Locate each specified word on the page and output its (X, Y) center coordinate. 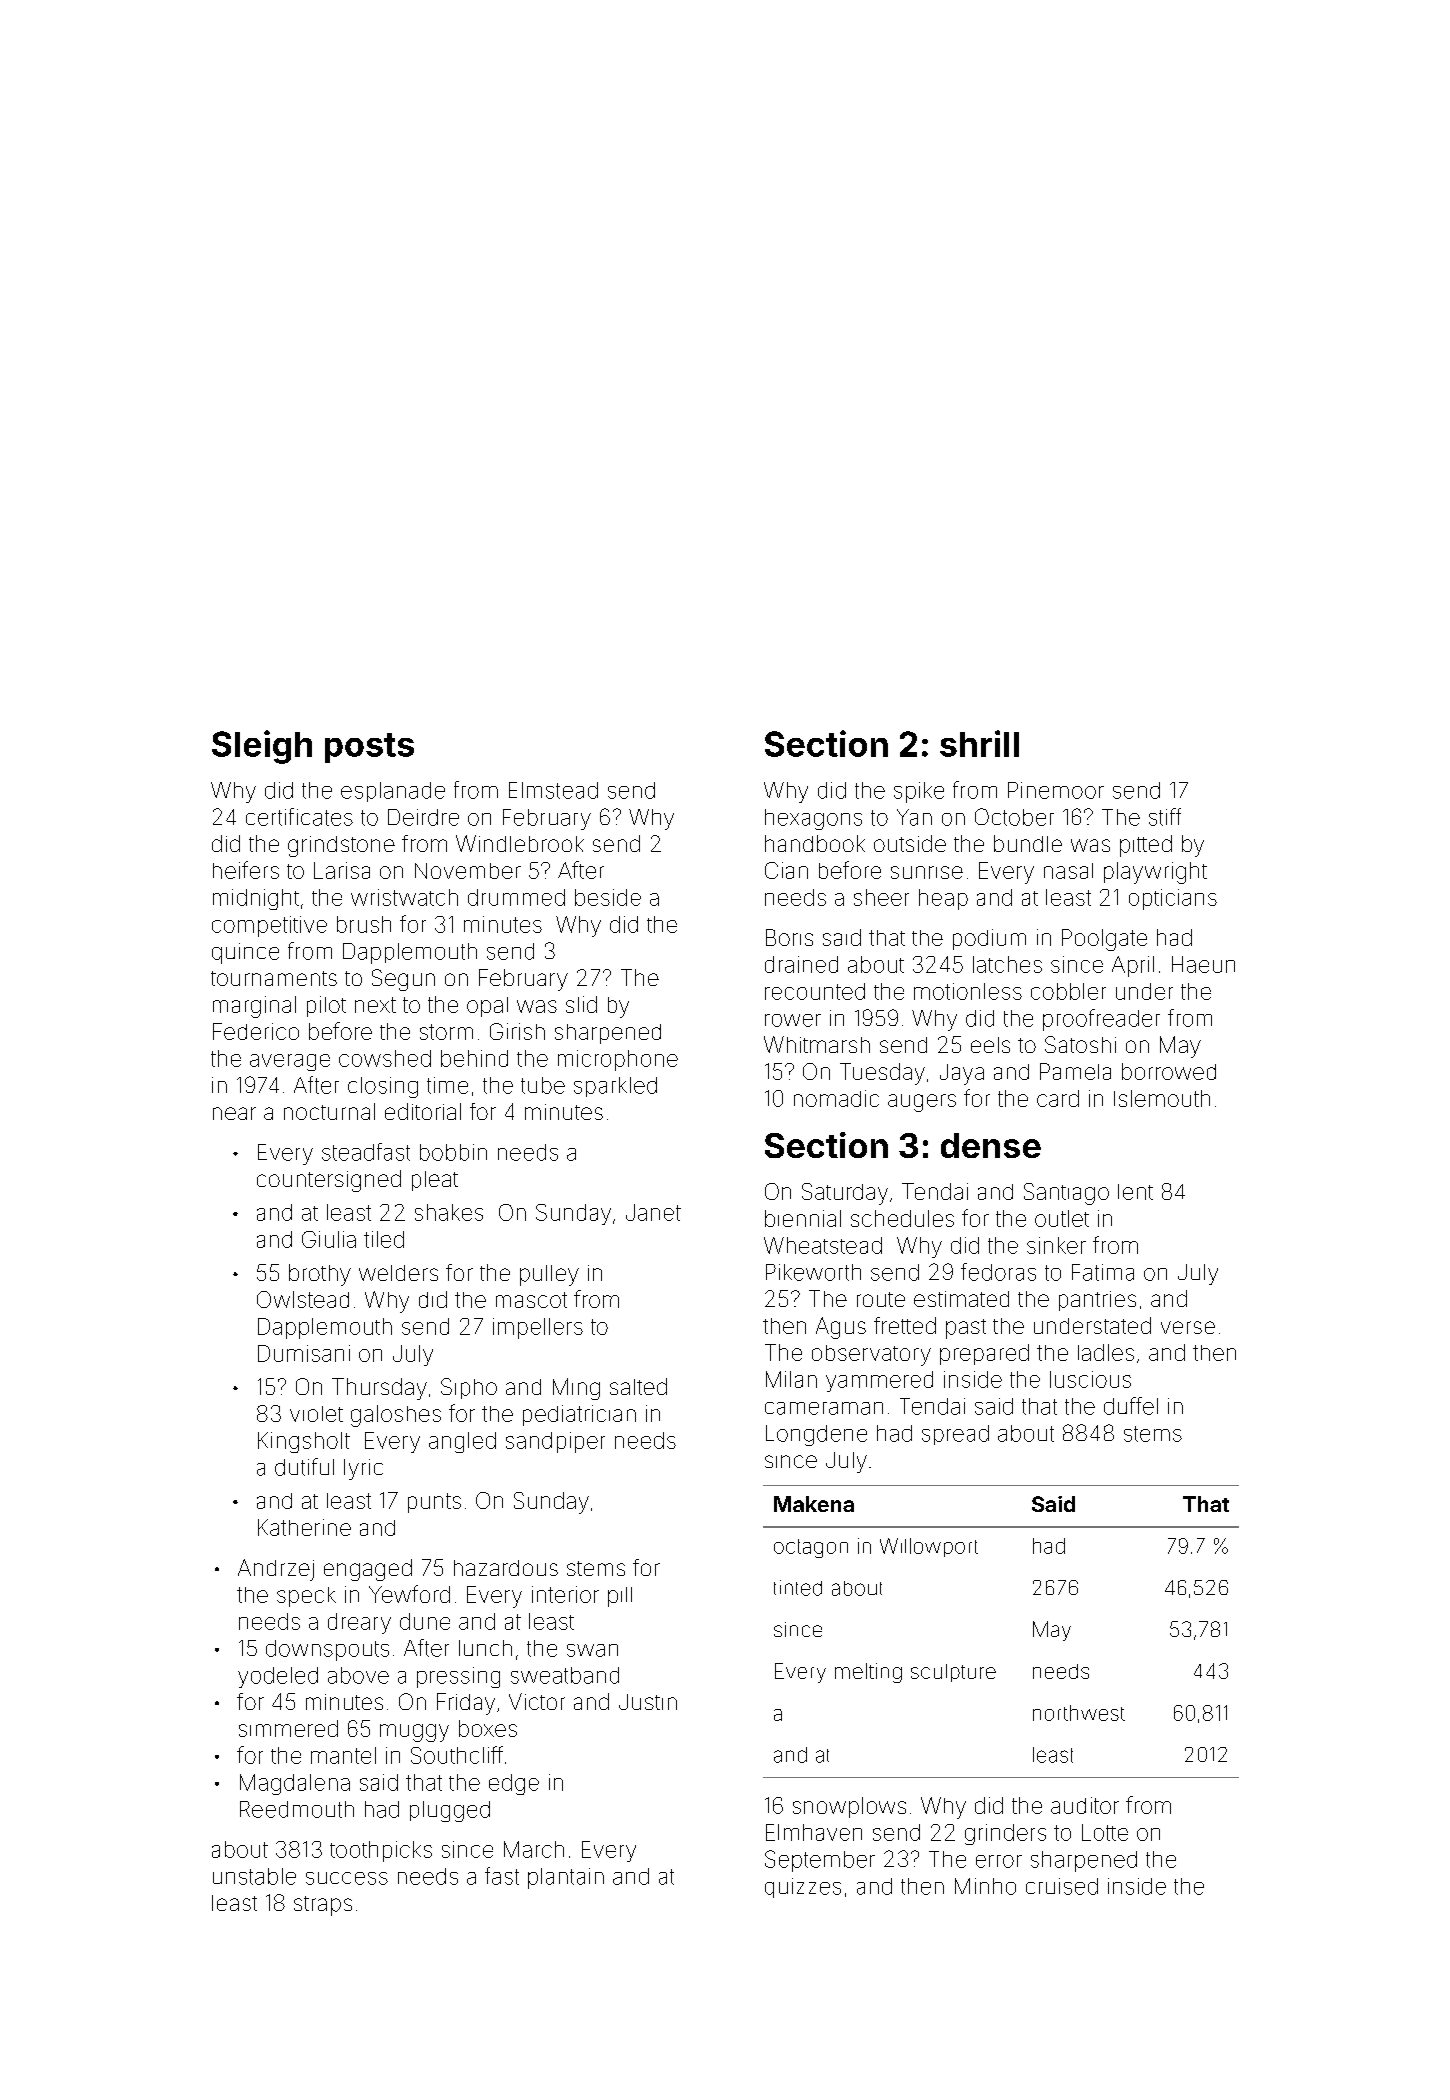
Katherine (304, 1527)
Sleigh (262, 747)
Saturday (845, 1194)
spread (955, 1435)
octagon (811, 1548)
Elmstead (553, 790)
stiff (1165, 817)
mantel (343, 1755)
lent (1135, 1192)
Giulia (329, 1239)
